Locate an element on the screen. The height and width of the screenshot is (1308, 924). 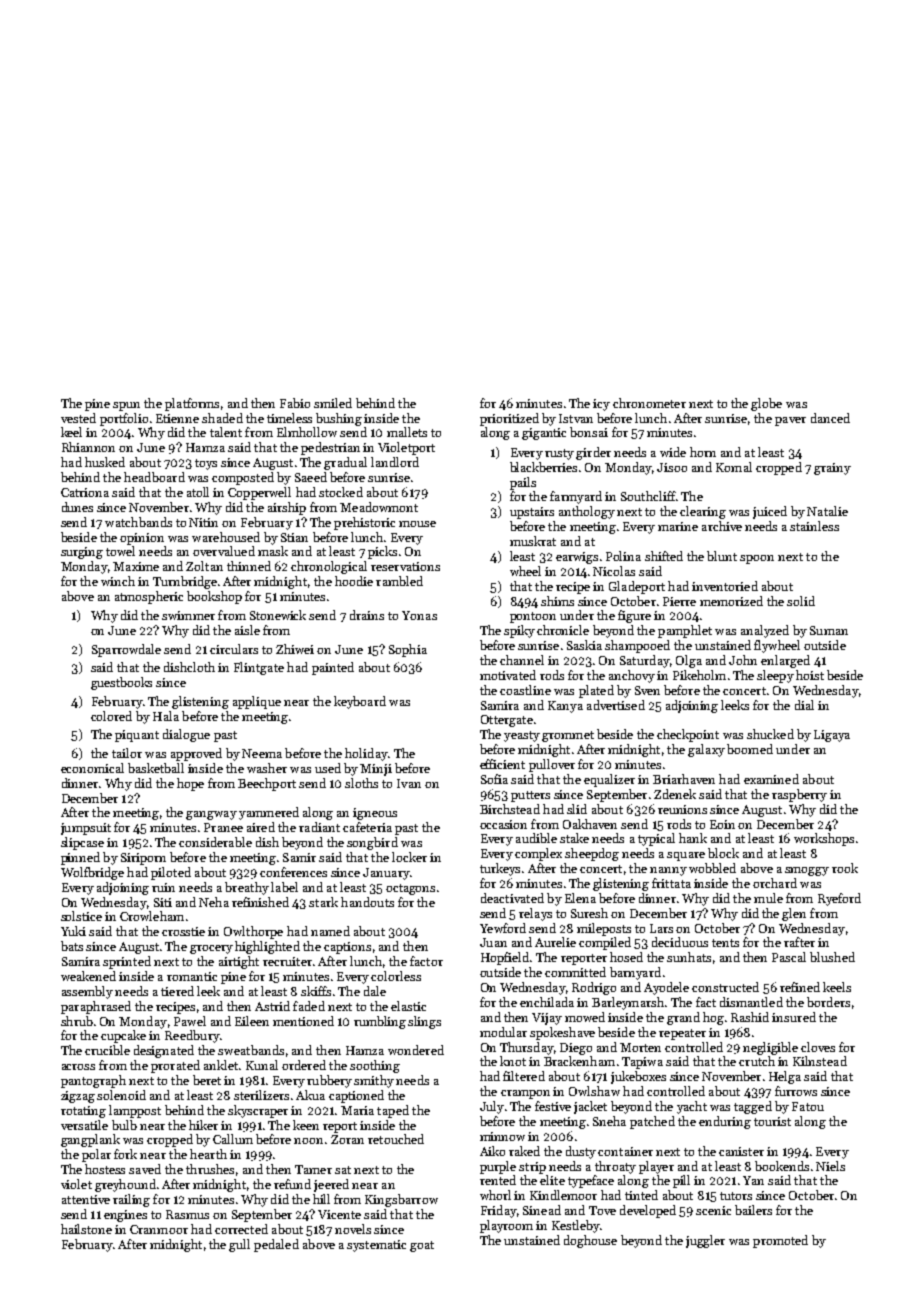
smithy is located at coordinates (374, 1081).
